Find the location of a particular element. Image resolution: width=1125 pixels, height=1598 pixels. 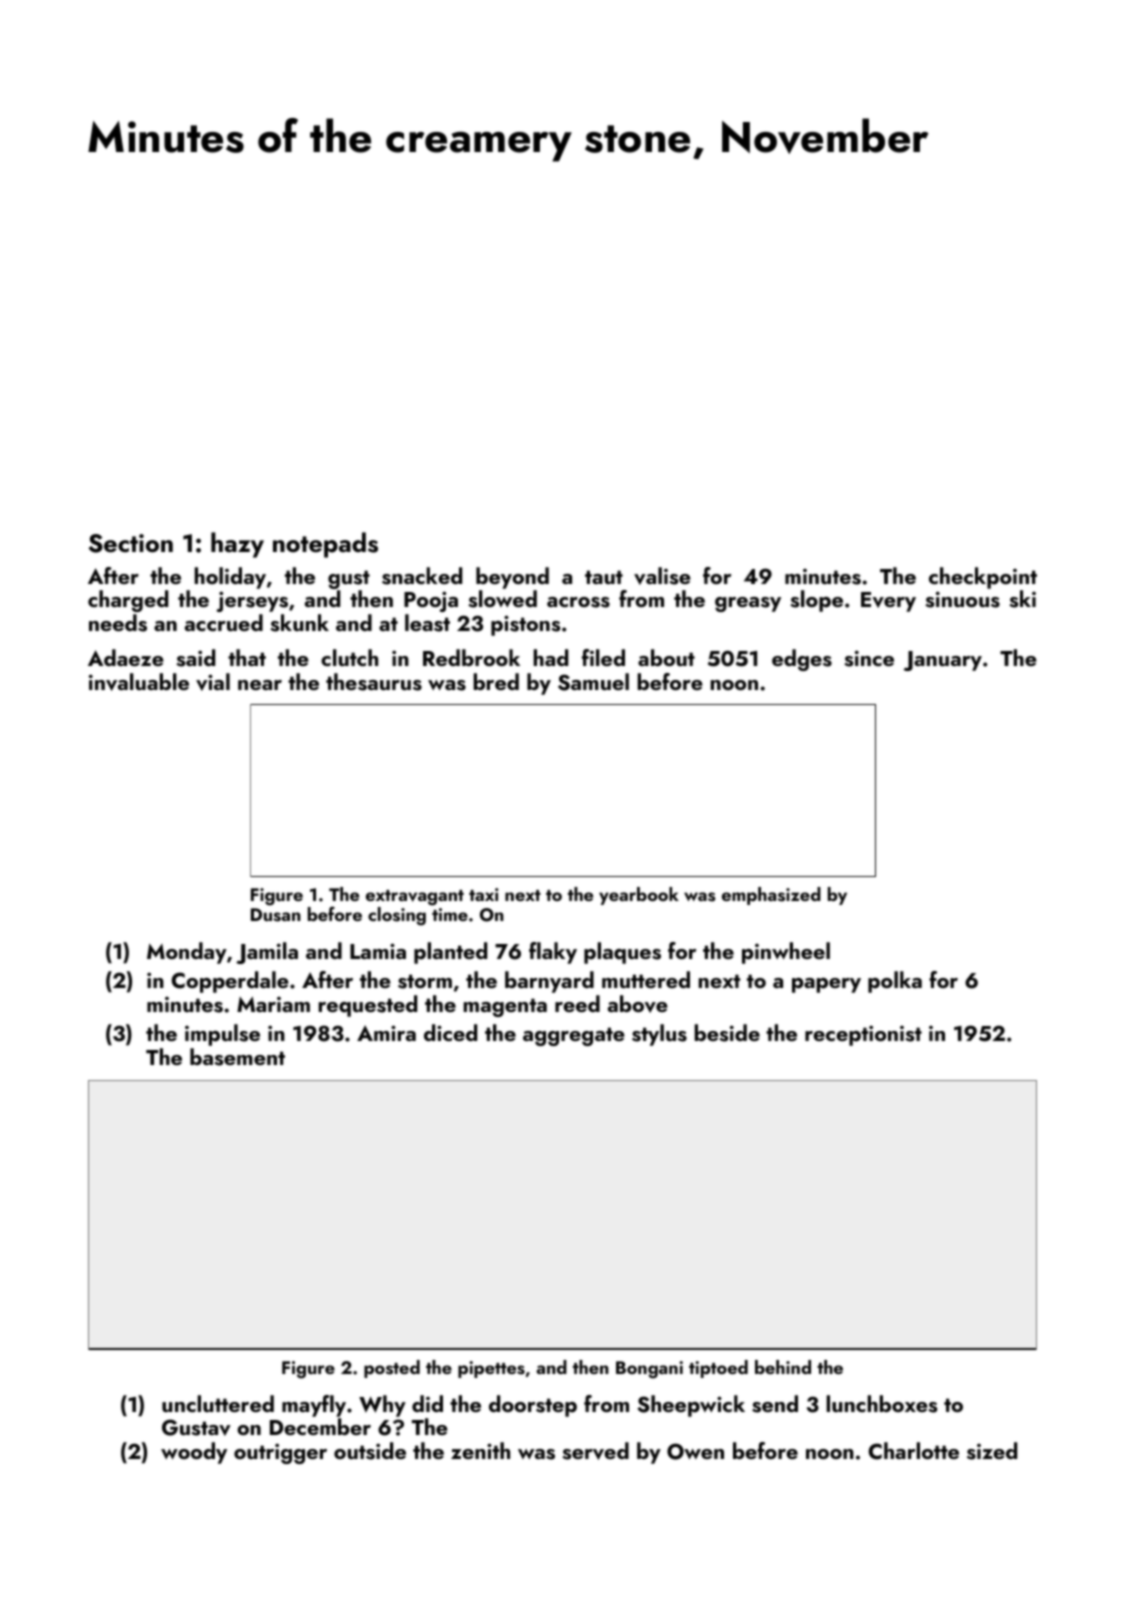

jerseys is located at coordinates (252, 601).
